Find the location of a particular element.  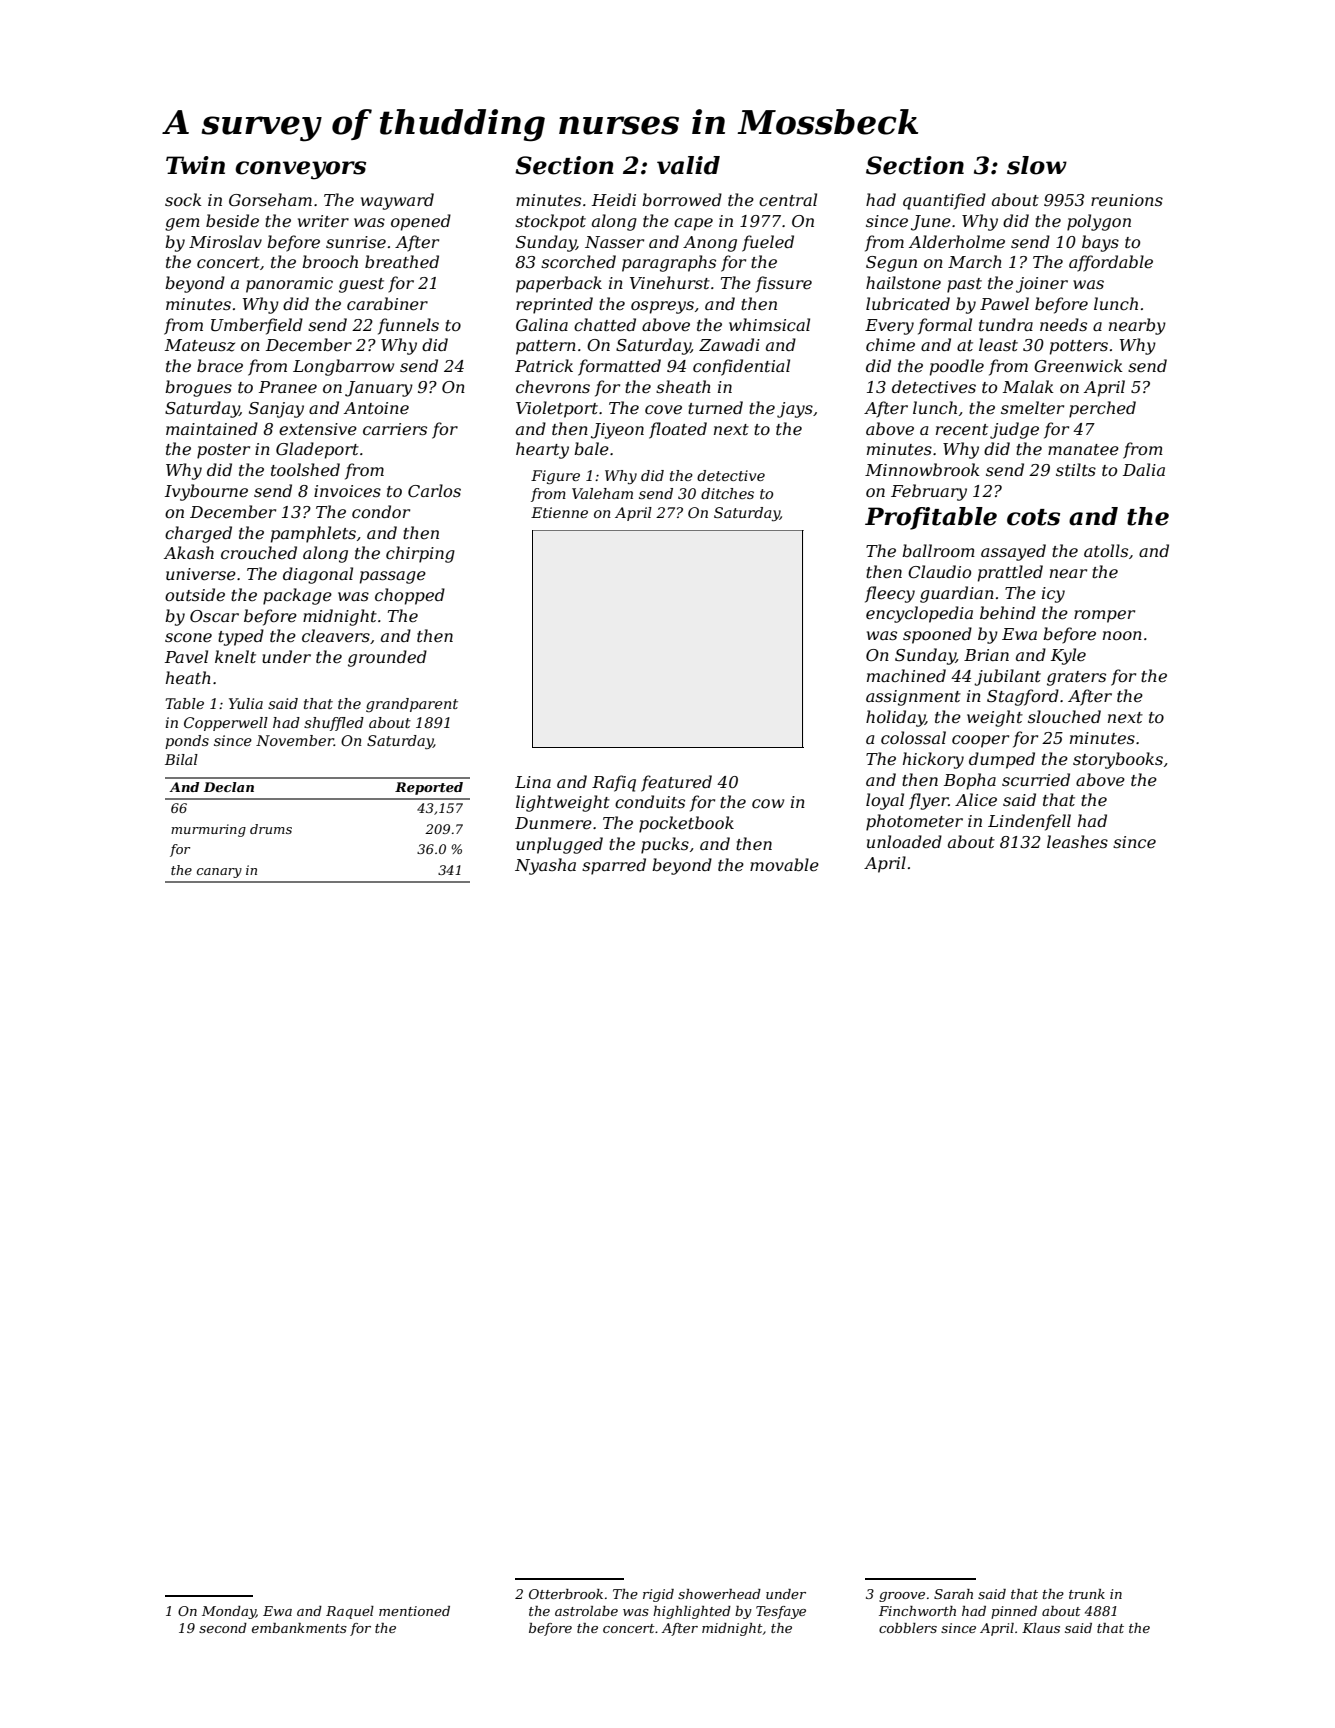

Tesfaye is located at coordinates (781, 1612).
